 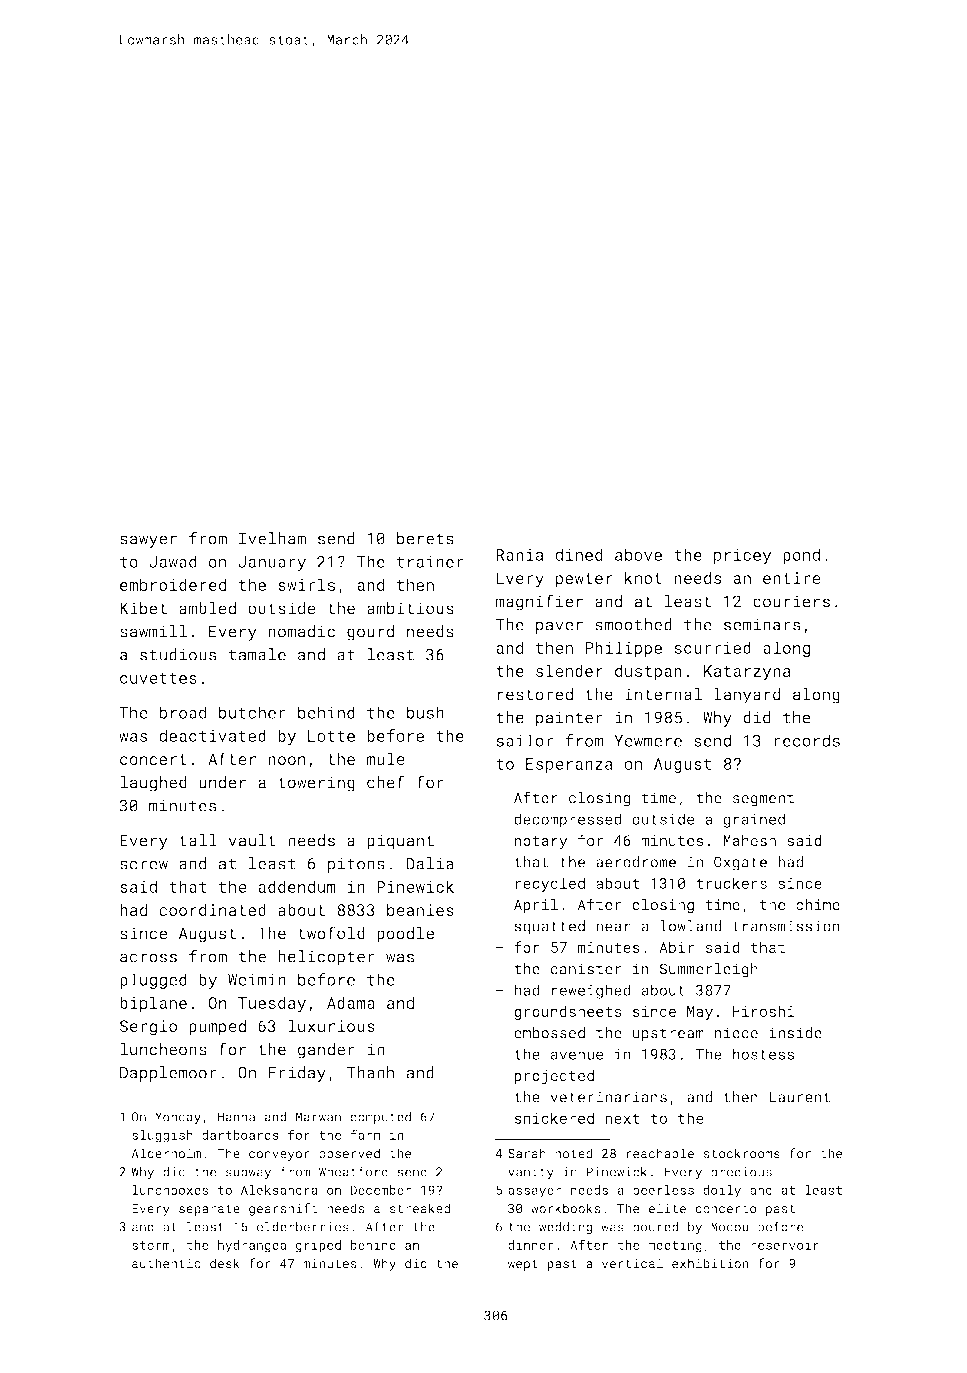 I want to click on vertical, so click(x=632, y=1263).
